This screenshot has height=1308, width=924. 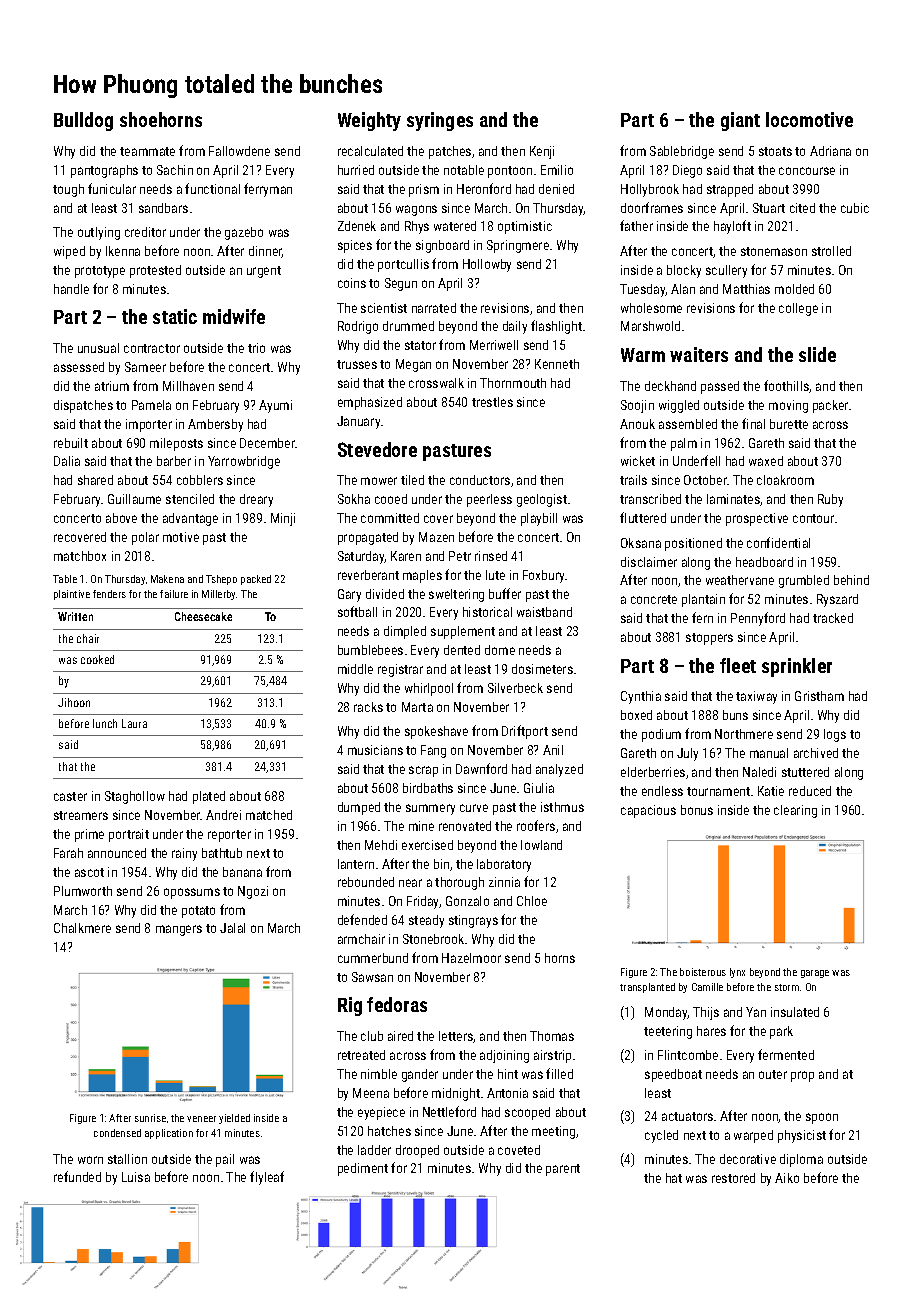 I want to click on giant, so click(x=740, y=121).
